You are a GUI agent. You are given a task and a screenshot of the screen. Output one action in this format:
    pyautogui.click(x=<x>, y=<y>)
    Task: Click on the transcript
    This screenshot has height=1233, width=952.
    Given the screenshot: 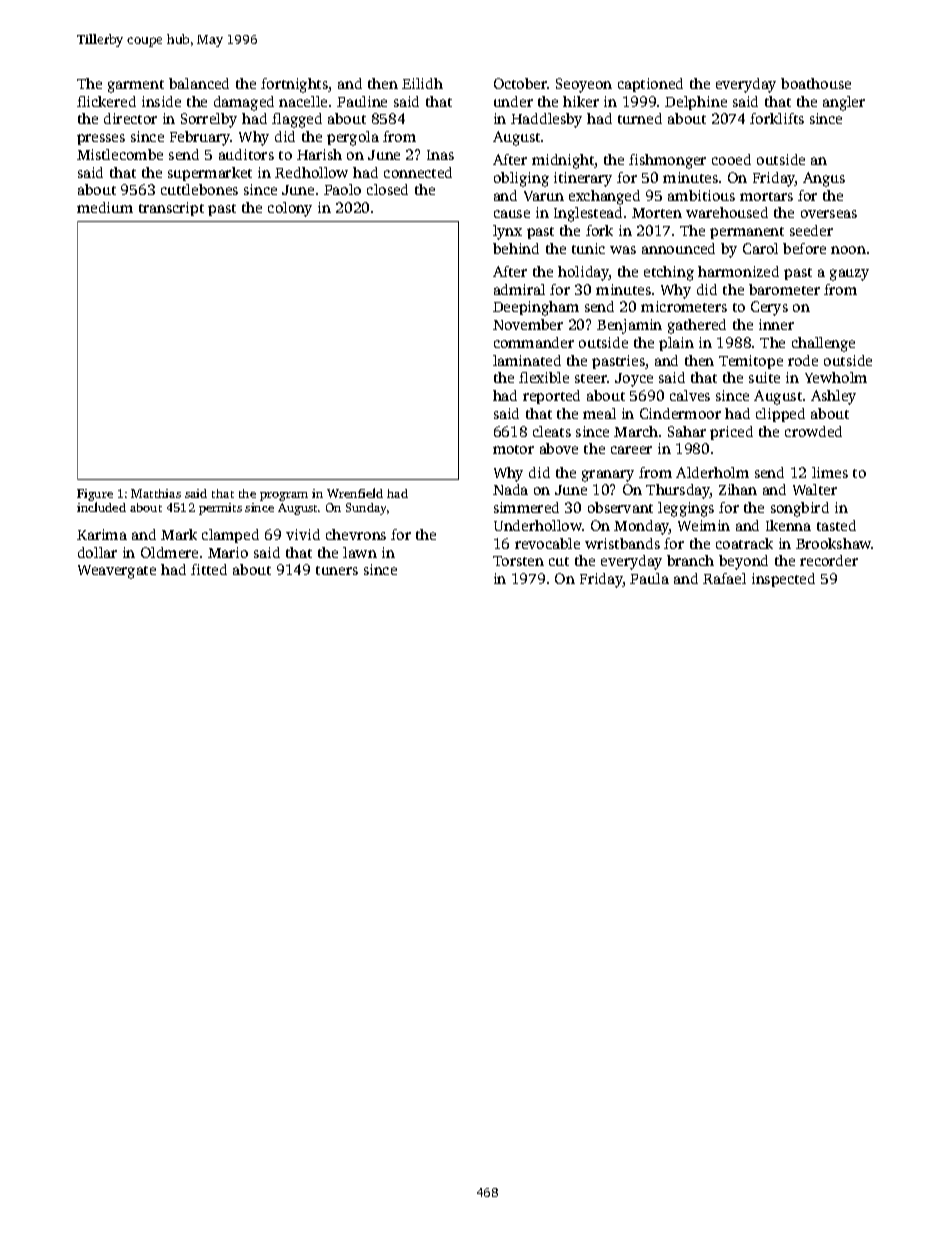 What is the action you would take?
    pyautogui.click(x=171, y=209)
